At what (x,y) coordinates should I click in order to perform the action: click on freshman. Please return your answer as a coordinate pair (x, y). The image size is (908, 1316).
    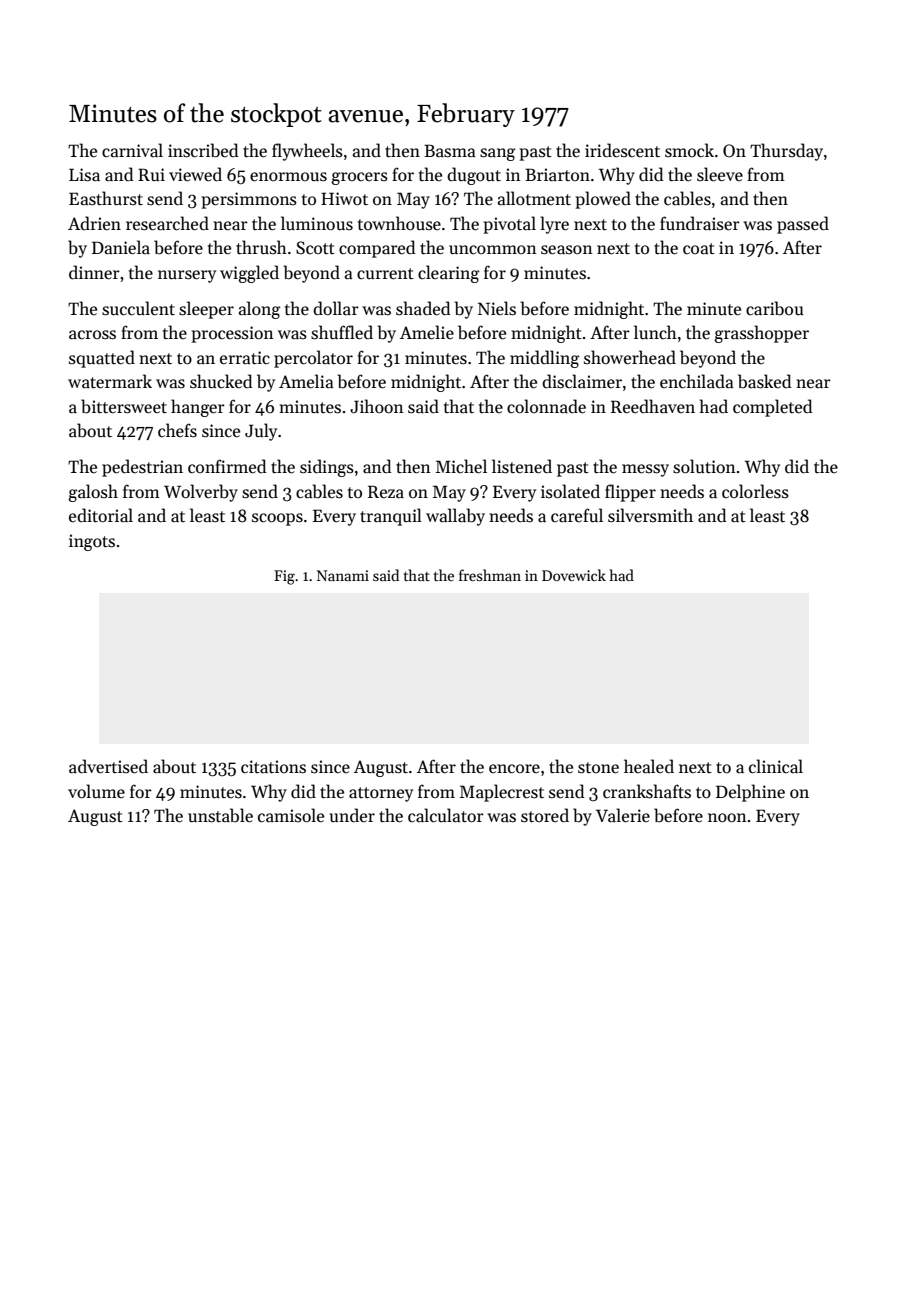
    Looking at the image, I should click on (490, 575).
